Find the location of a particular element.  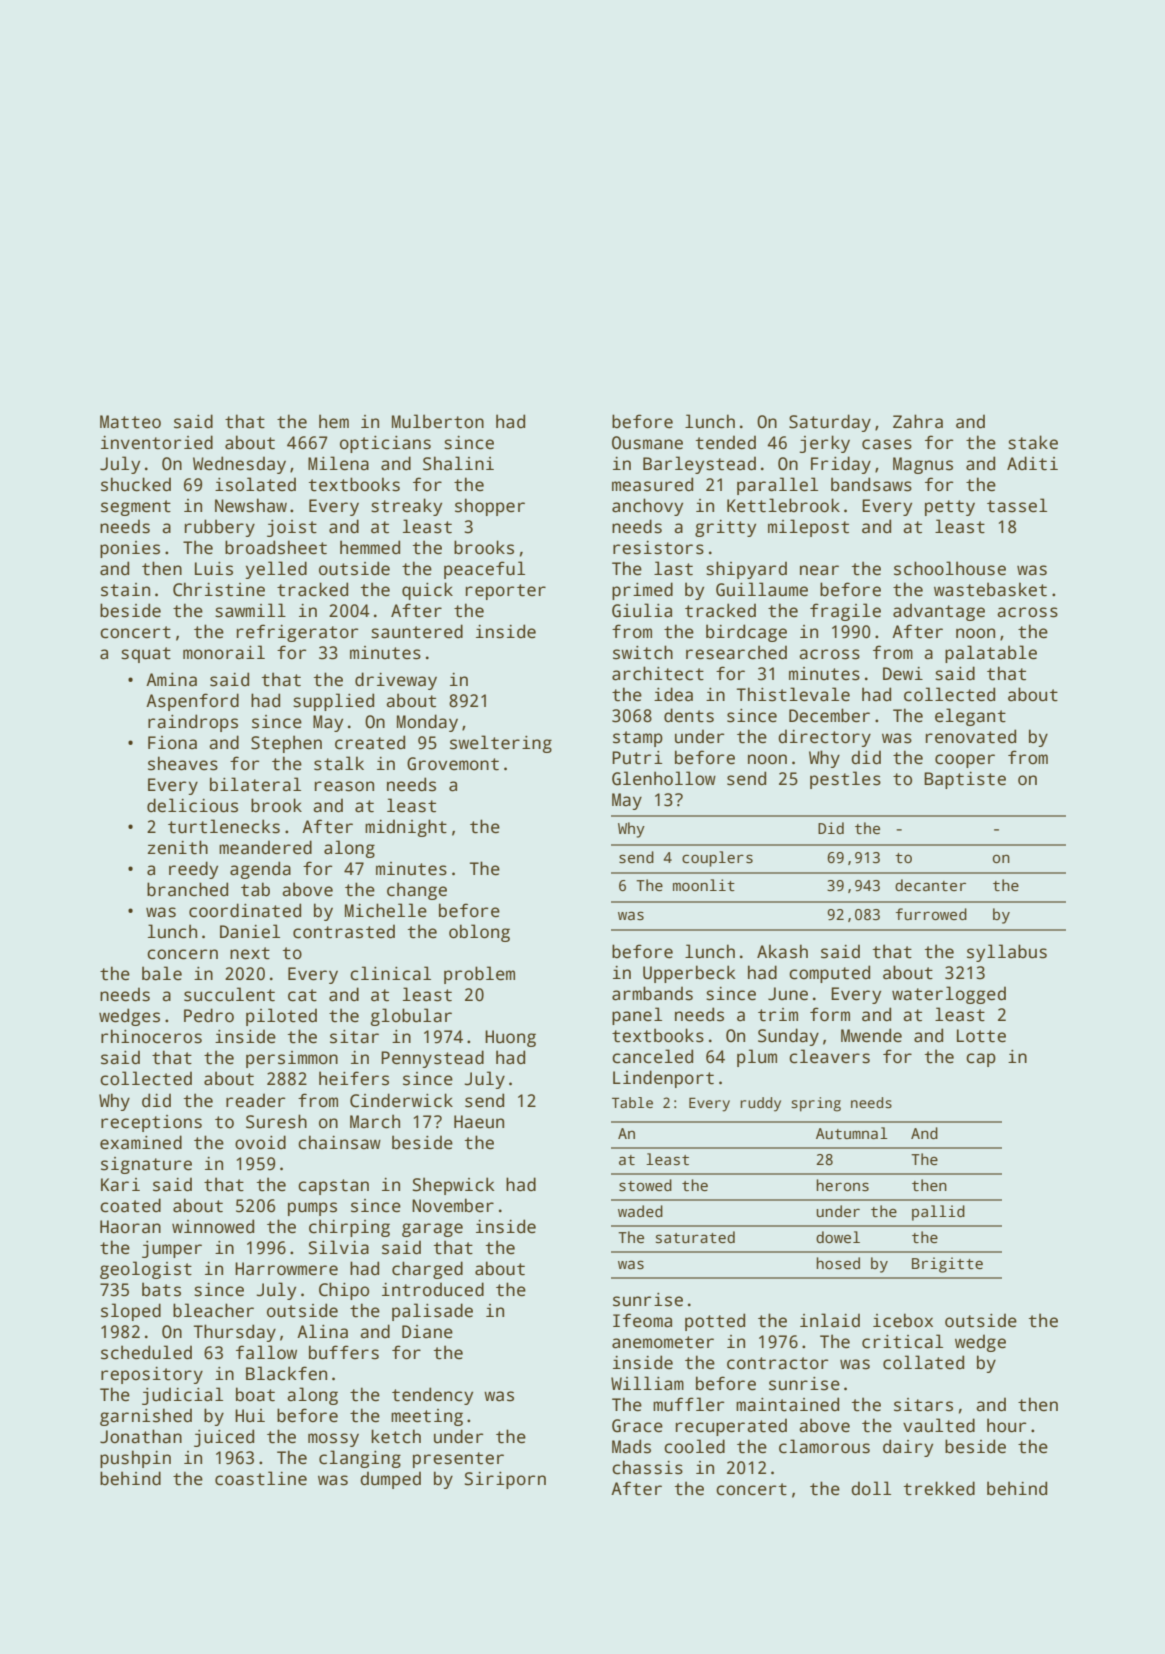

coordinated is located at coordinates (245, 910).
